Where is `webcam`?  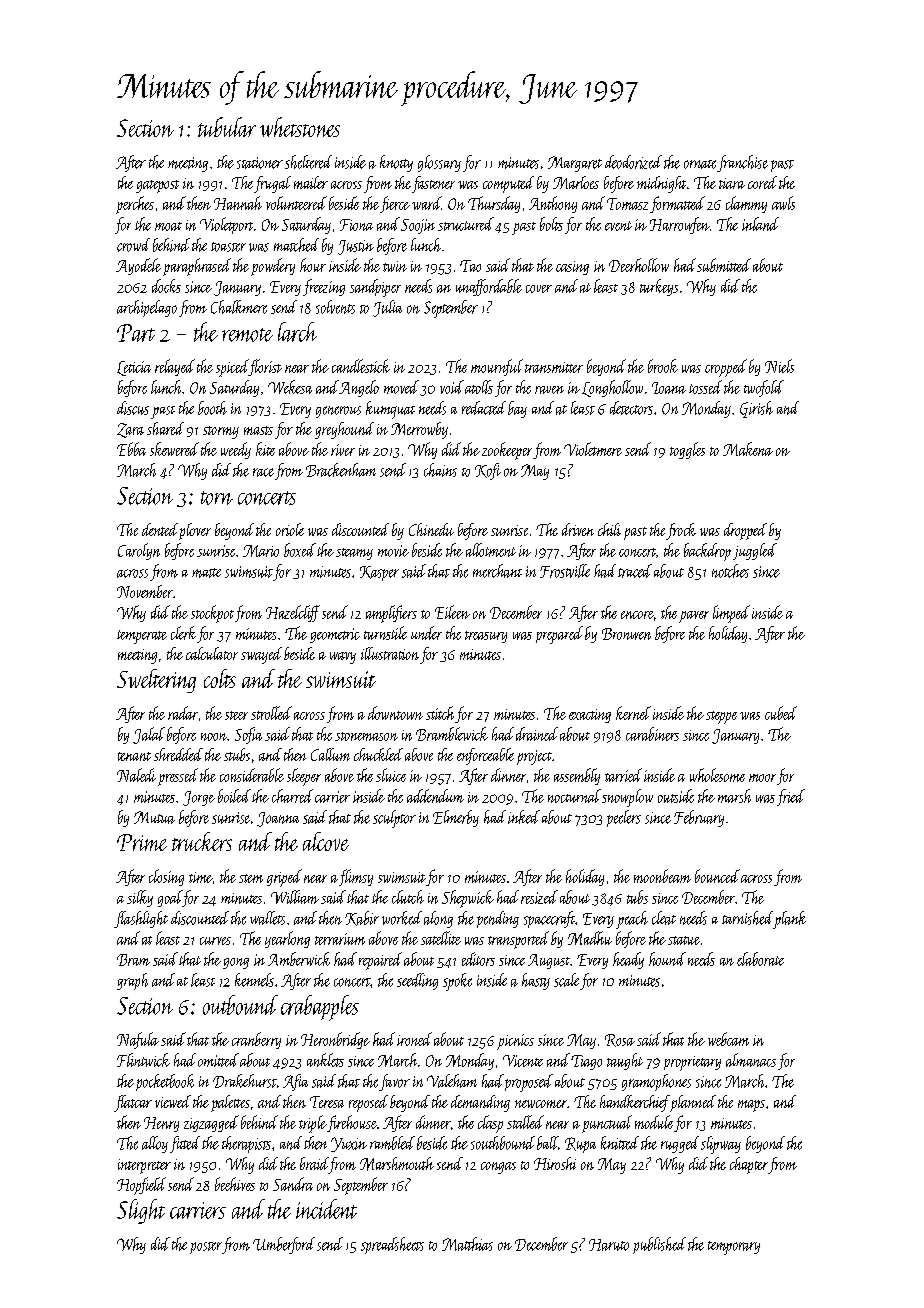 webcam is located at coordinates (728, 1039).
